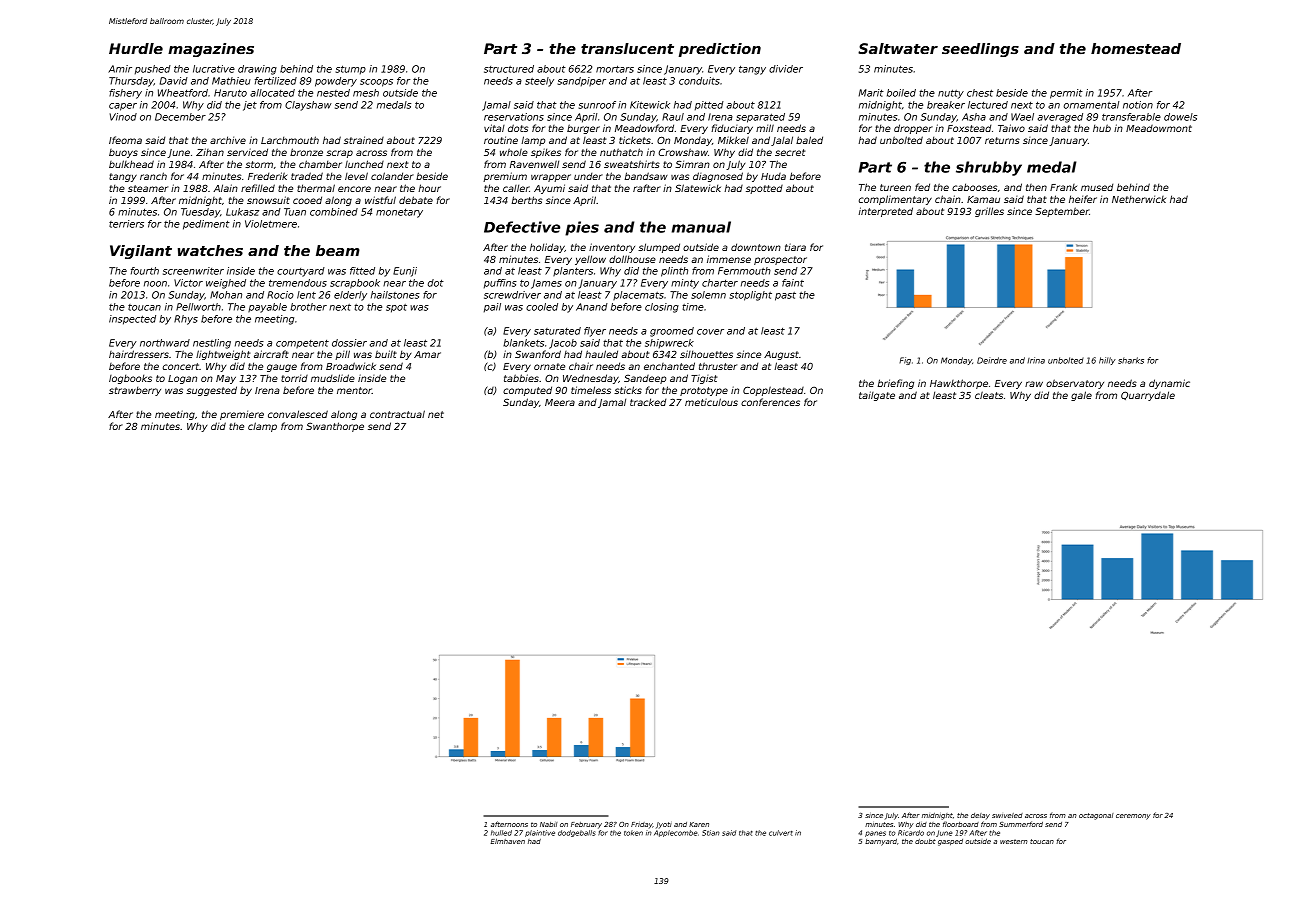 The height and width of the screenshot is (924, 1308). Describe the element at coordinates (210, 250) in the screenshot. I see `watches` at that location.
